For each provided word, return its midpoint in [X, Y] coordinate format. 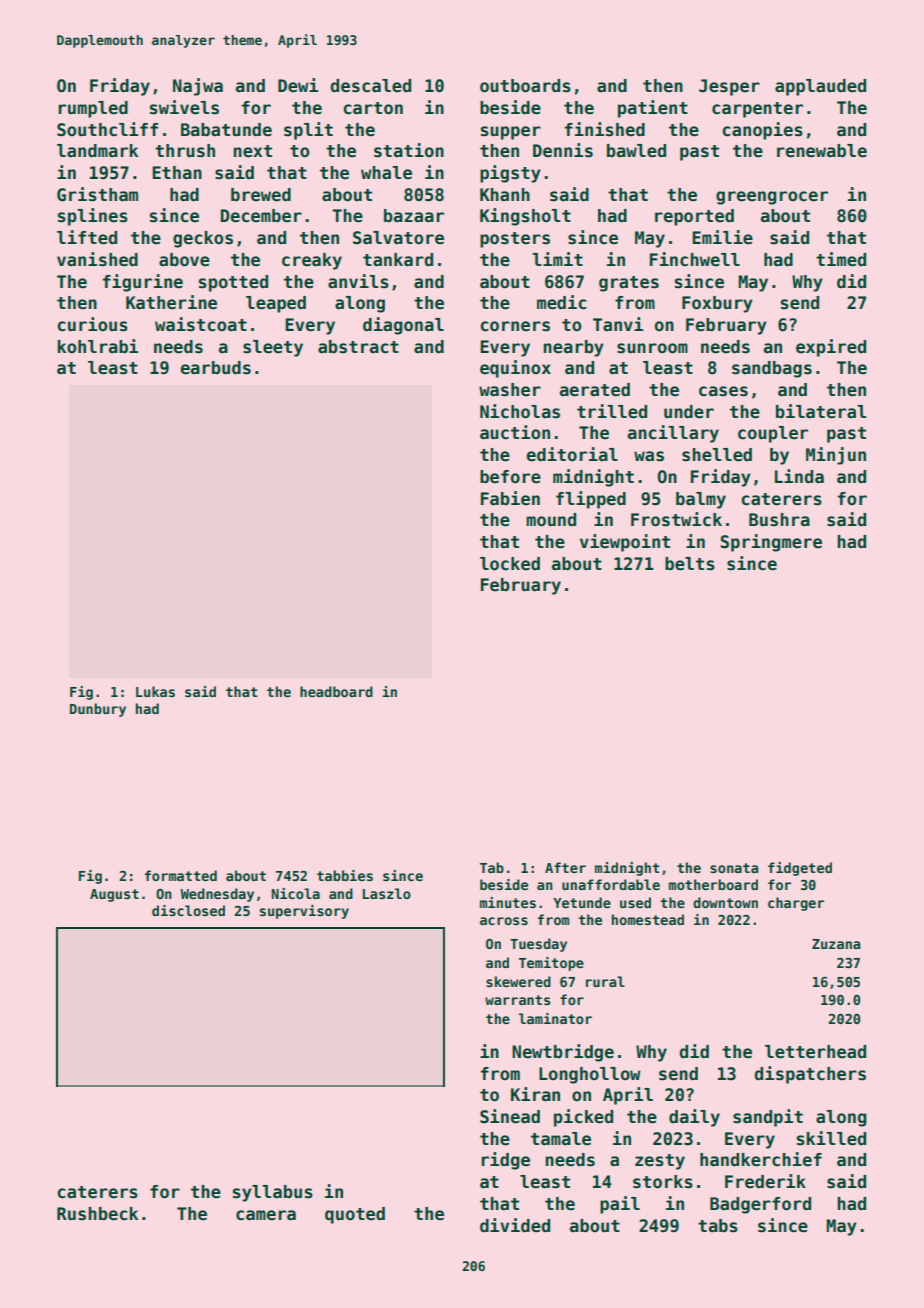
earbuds [216, 368]
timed [841, 259]
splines [93, 217]
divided [515, 1225]
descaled [371, 86]
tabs [718, 1226]
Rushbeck [97, 1214]
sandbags [772, 369]
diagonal [403, 326]
